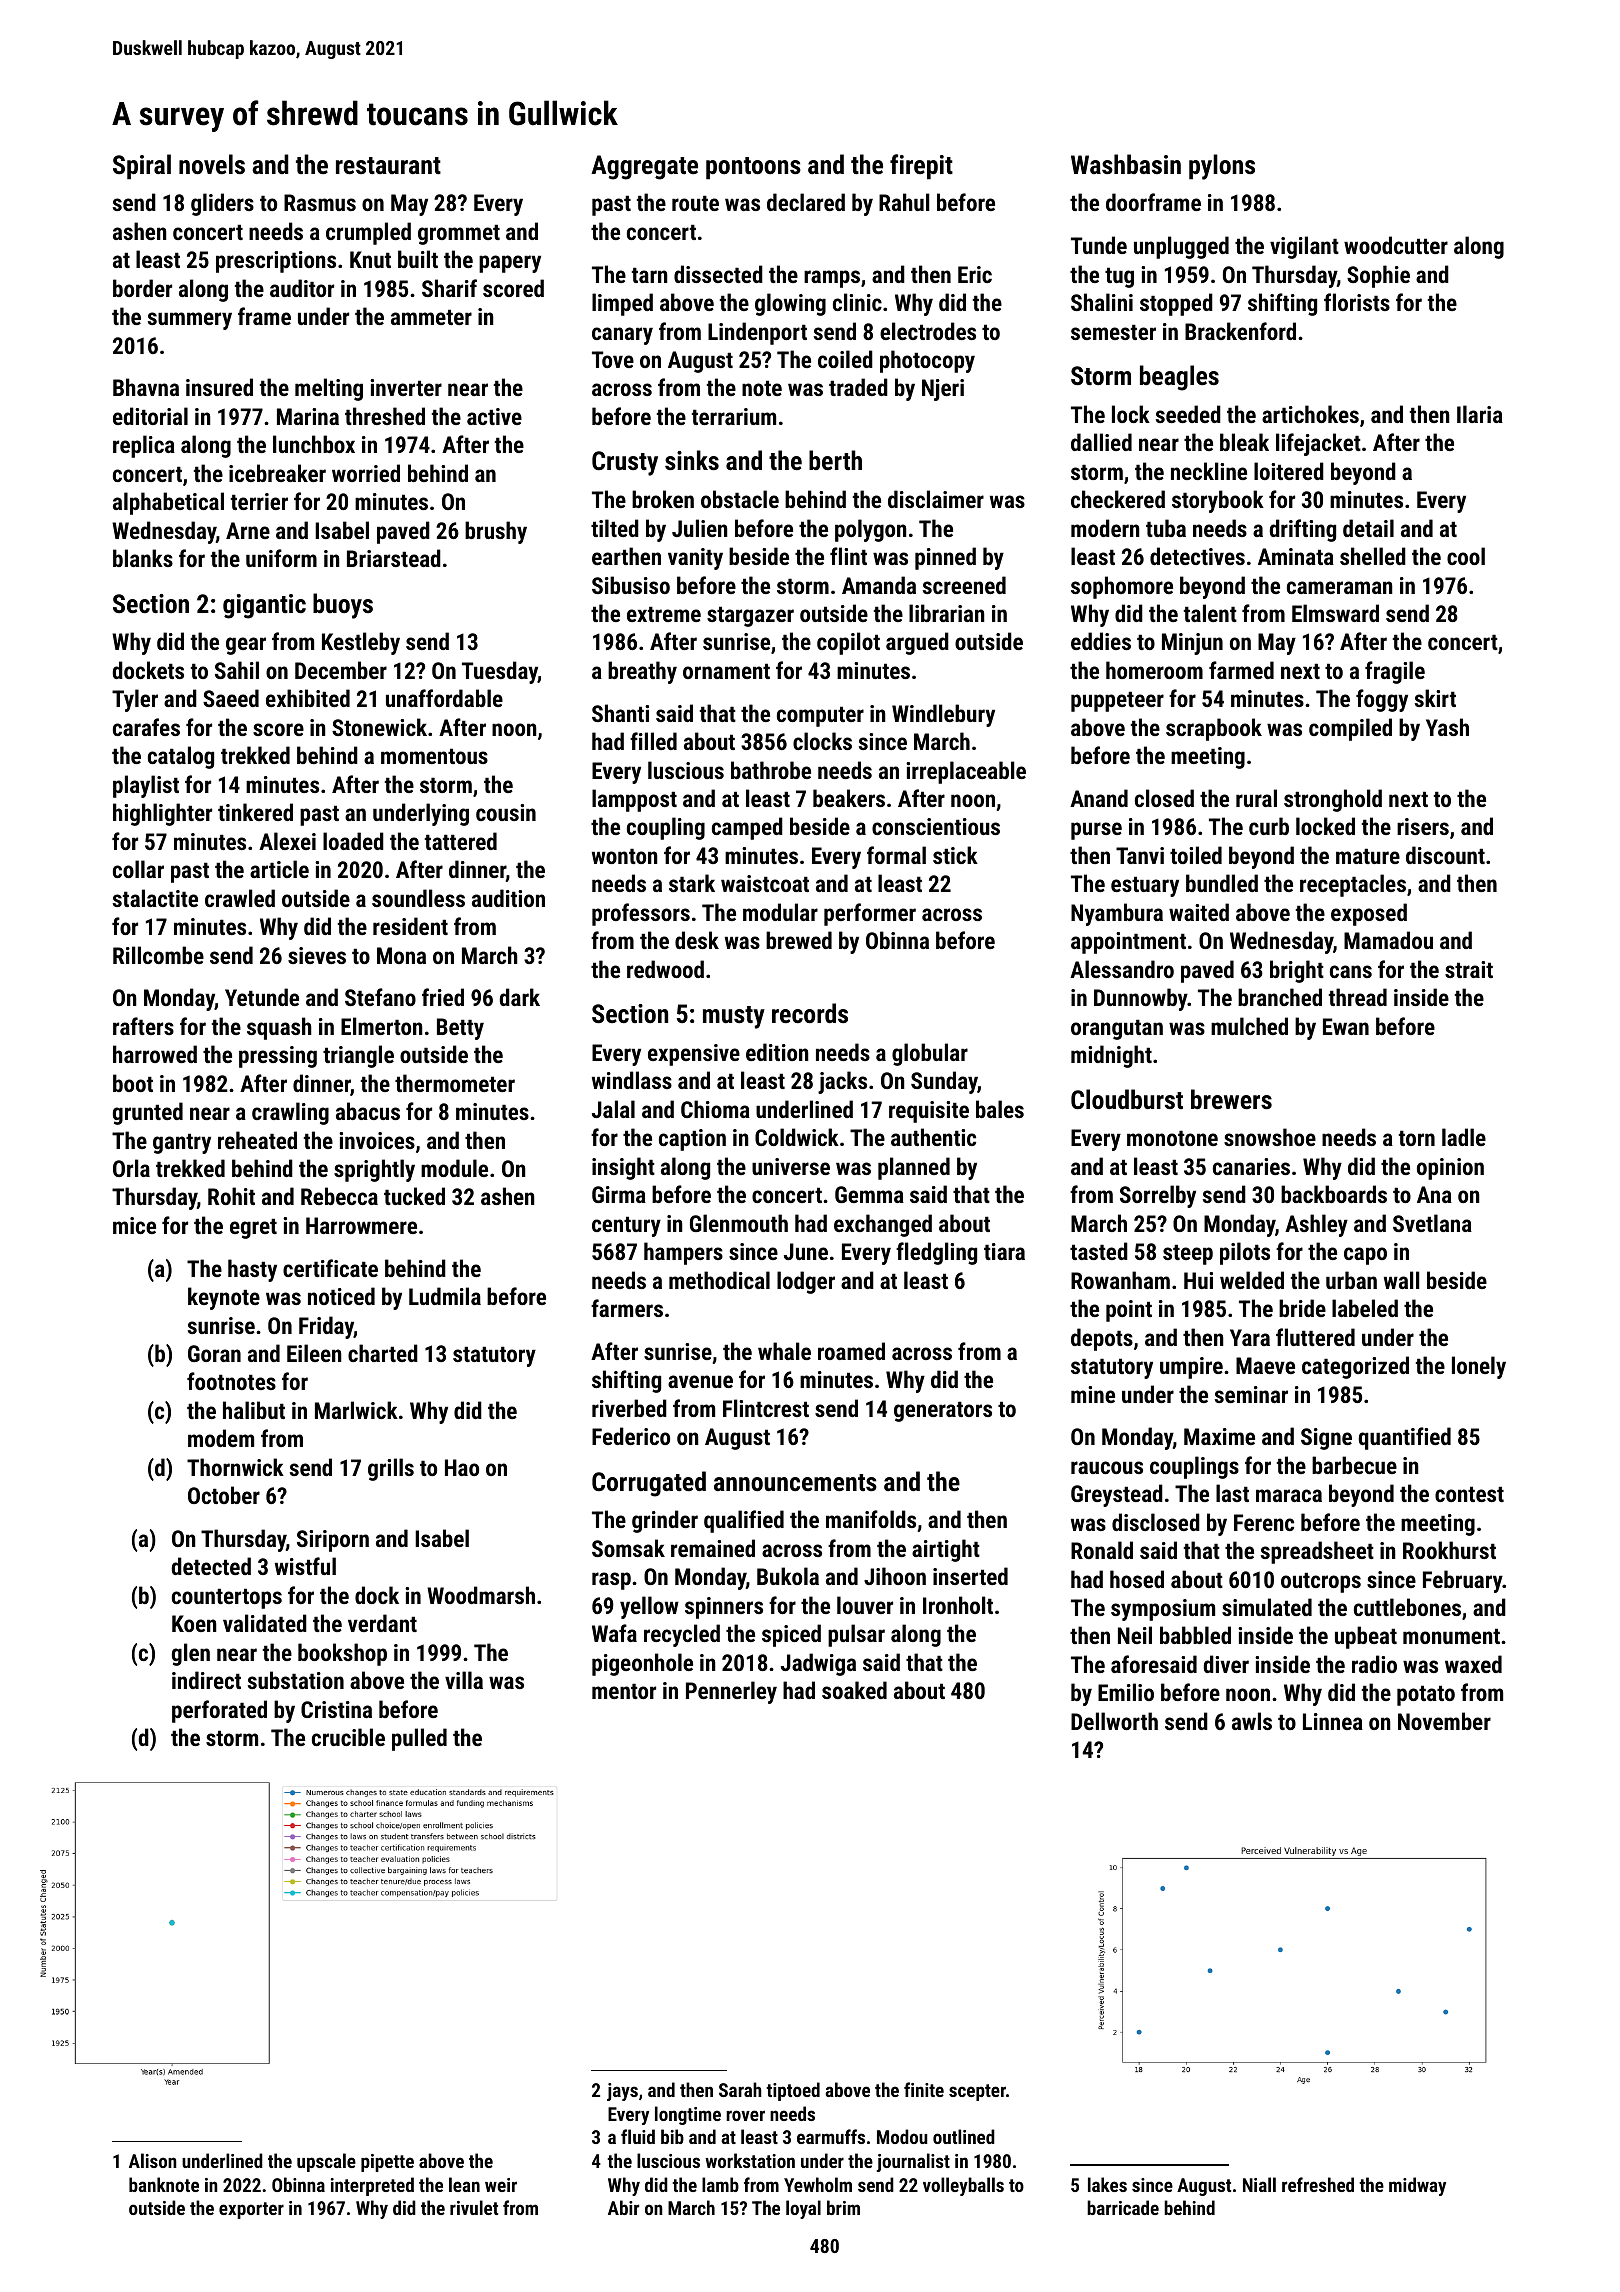 The image size is (1620, 2292). I want to click on loyal, so click(803, 2209).
